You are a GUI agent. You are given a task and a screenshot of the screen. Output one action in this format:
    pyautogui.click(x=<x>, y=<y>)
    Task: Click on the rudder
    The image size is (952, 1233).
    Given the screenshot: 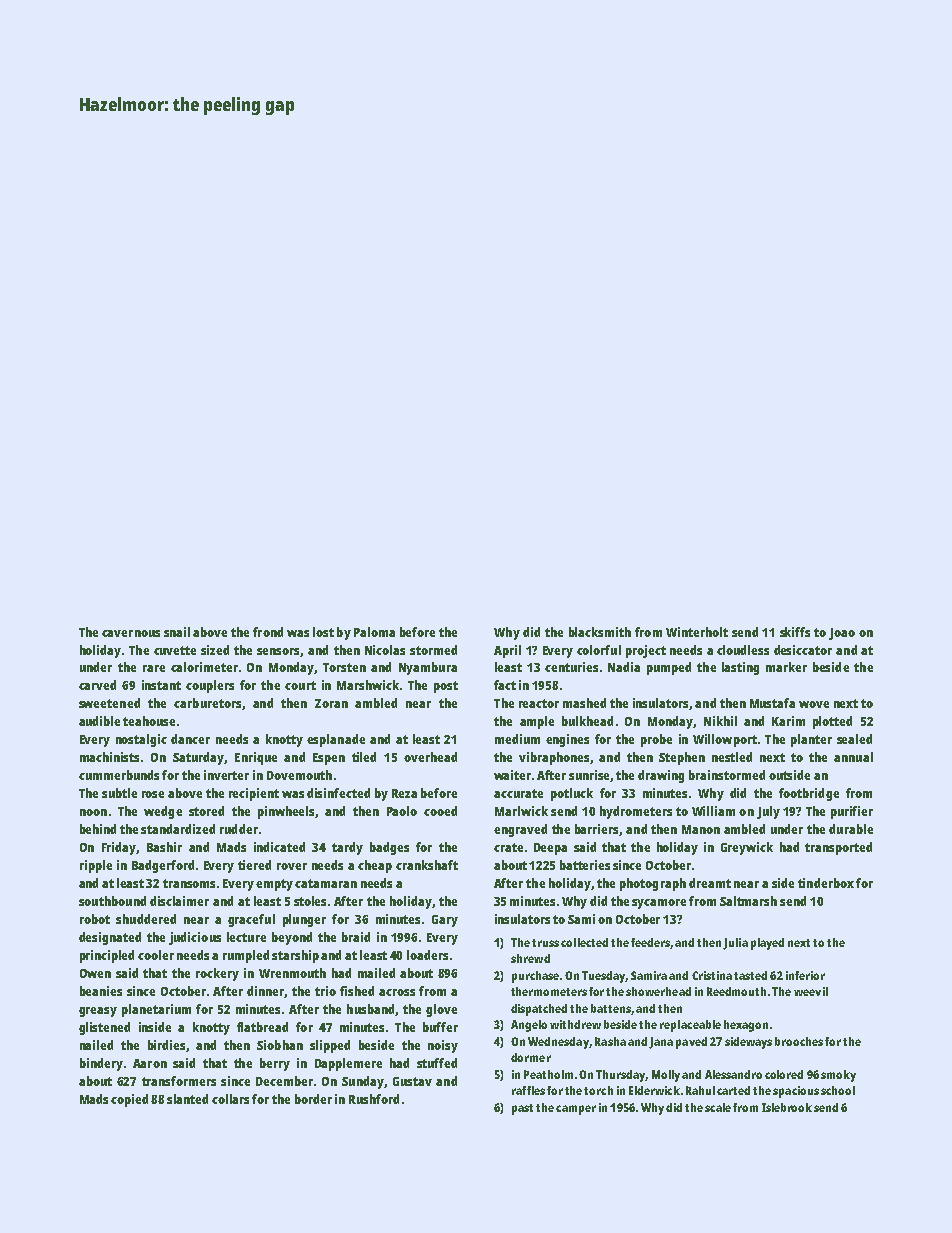 What is the action you would take?
    pyautogui.click(x=239, y=829)
